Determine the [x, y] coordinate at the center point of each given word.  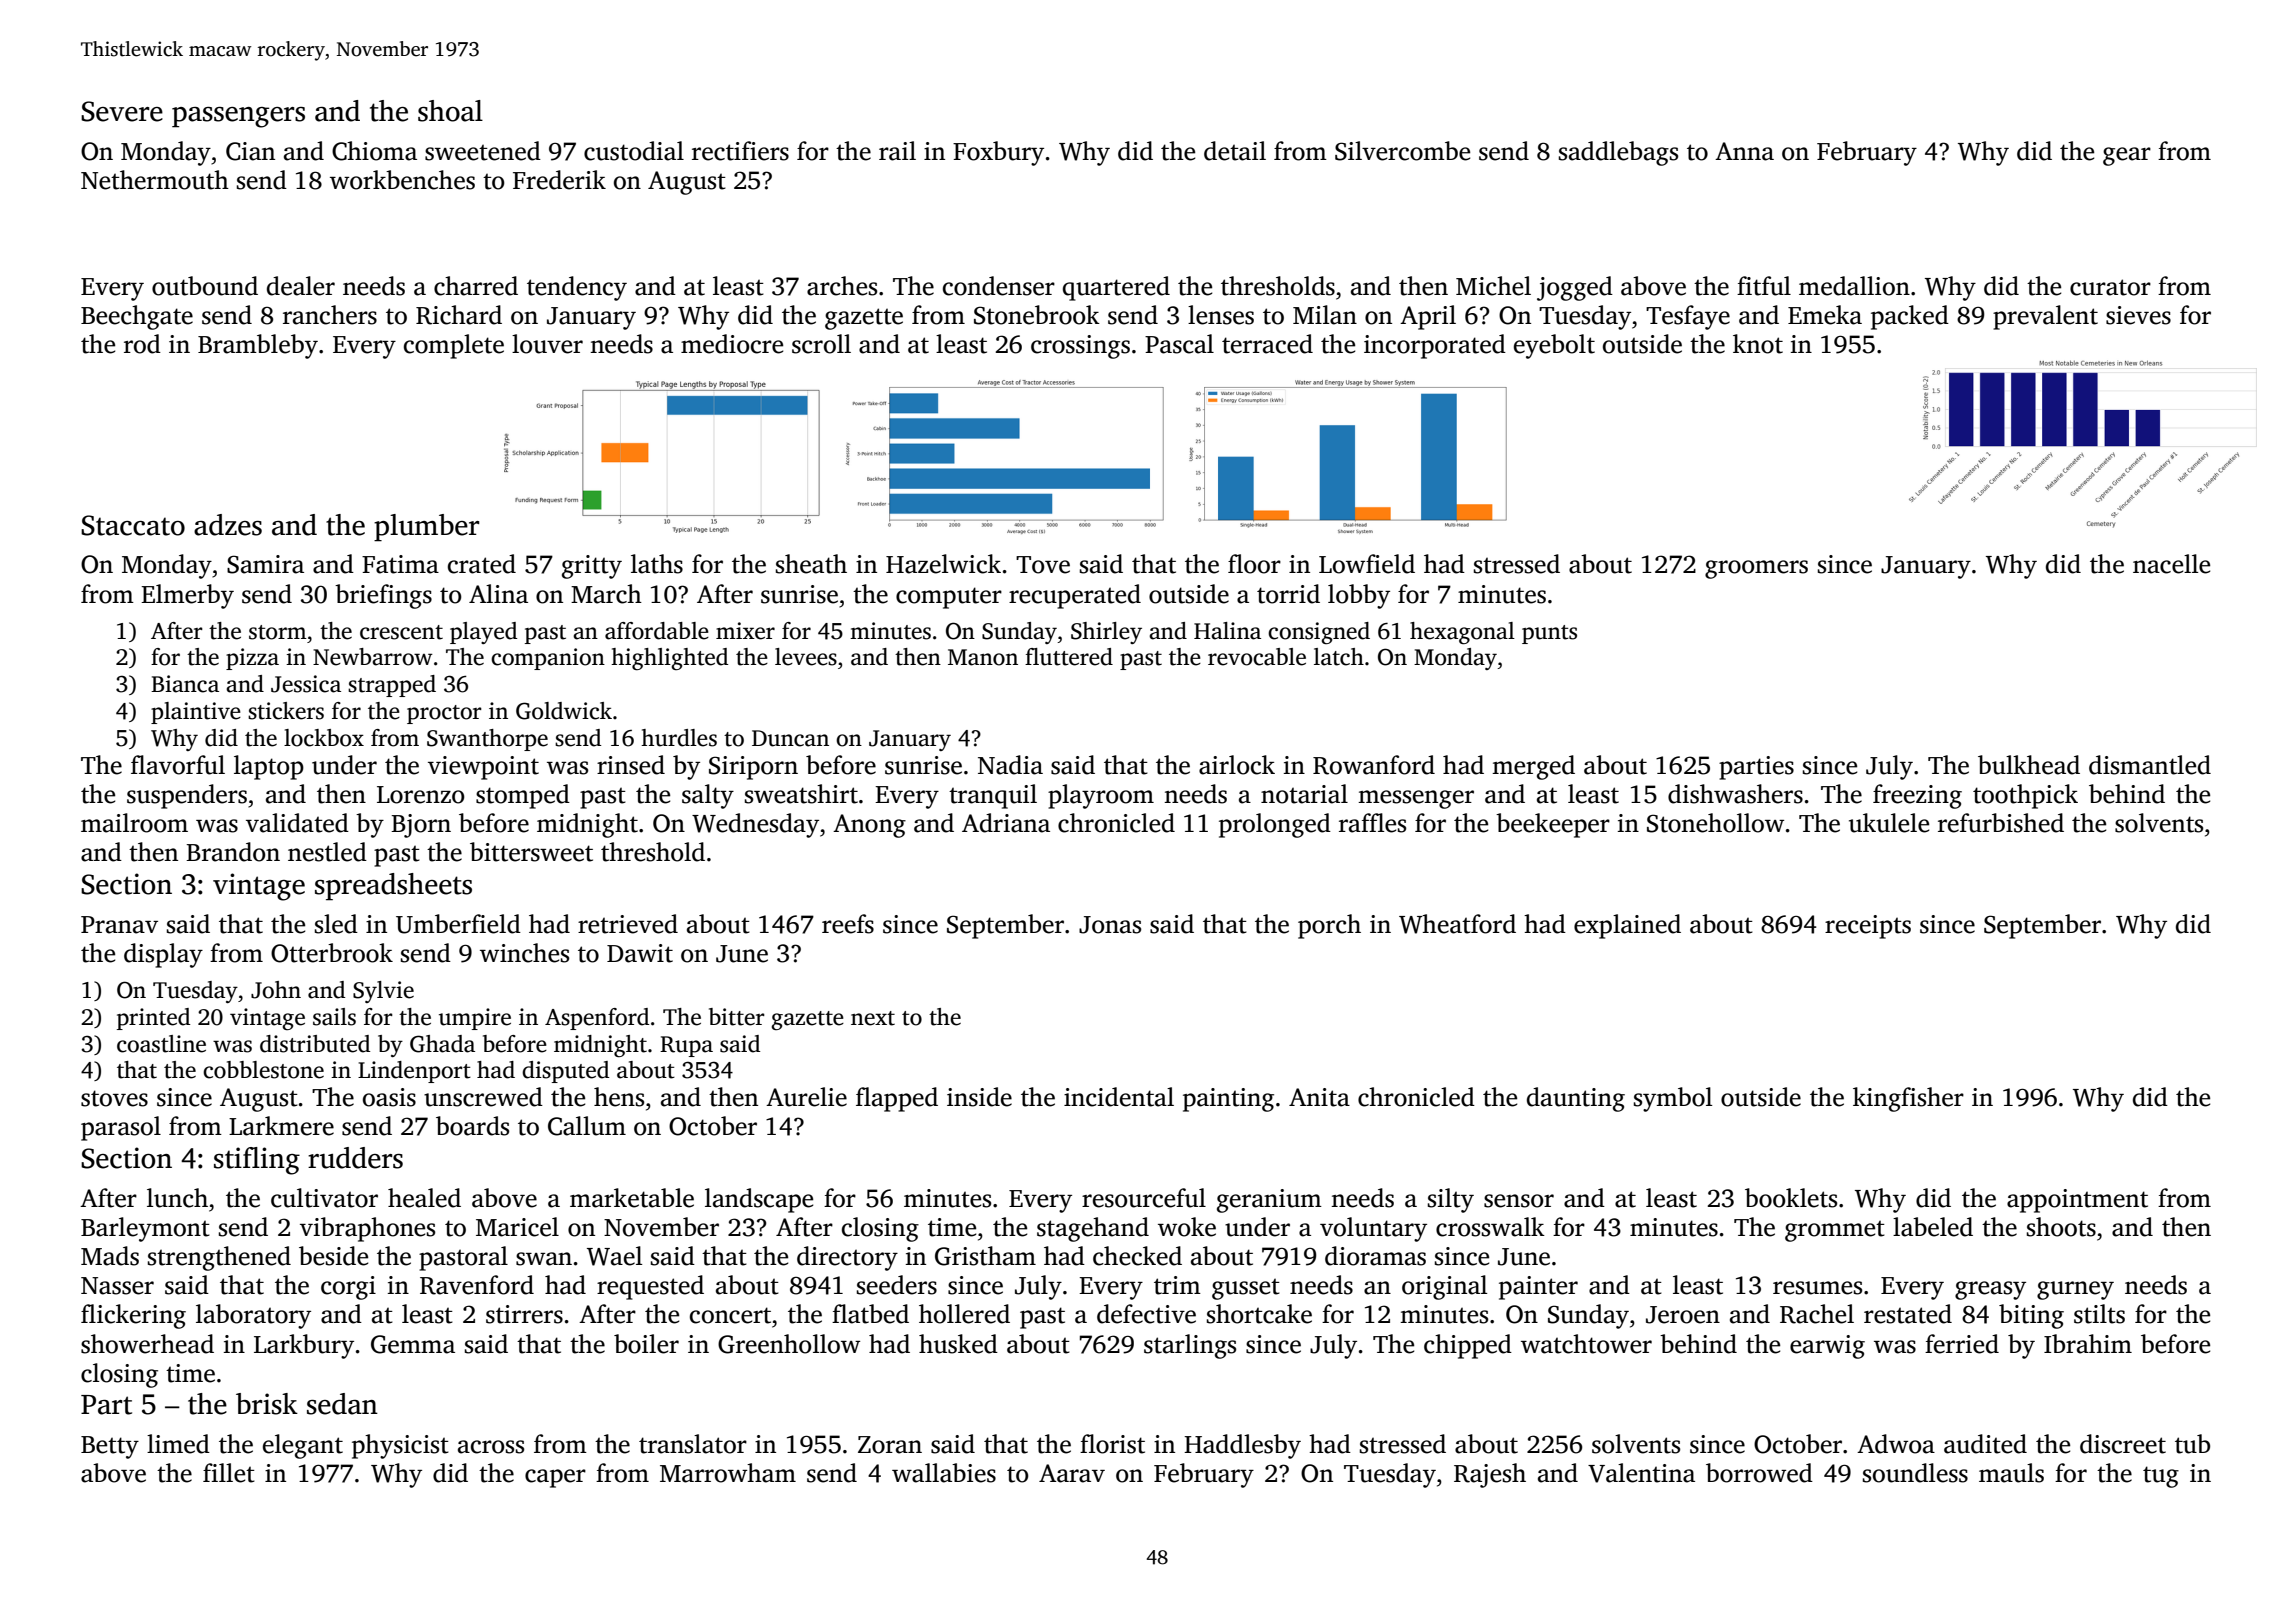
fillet [229, 1473]
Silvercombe [1402, 151]
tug [2161, 1477]
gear [2127, 156]
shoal [450, 111]
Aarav [1072, 1473]
